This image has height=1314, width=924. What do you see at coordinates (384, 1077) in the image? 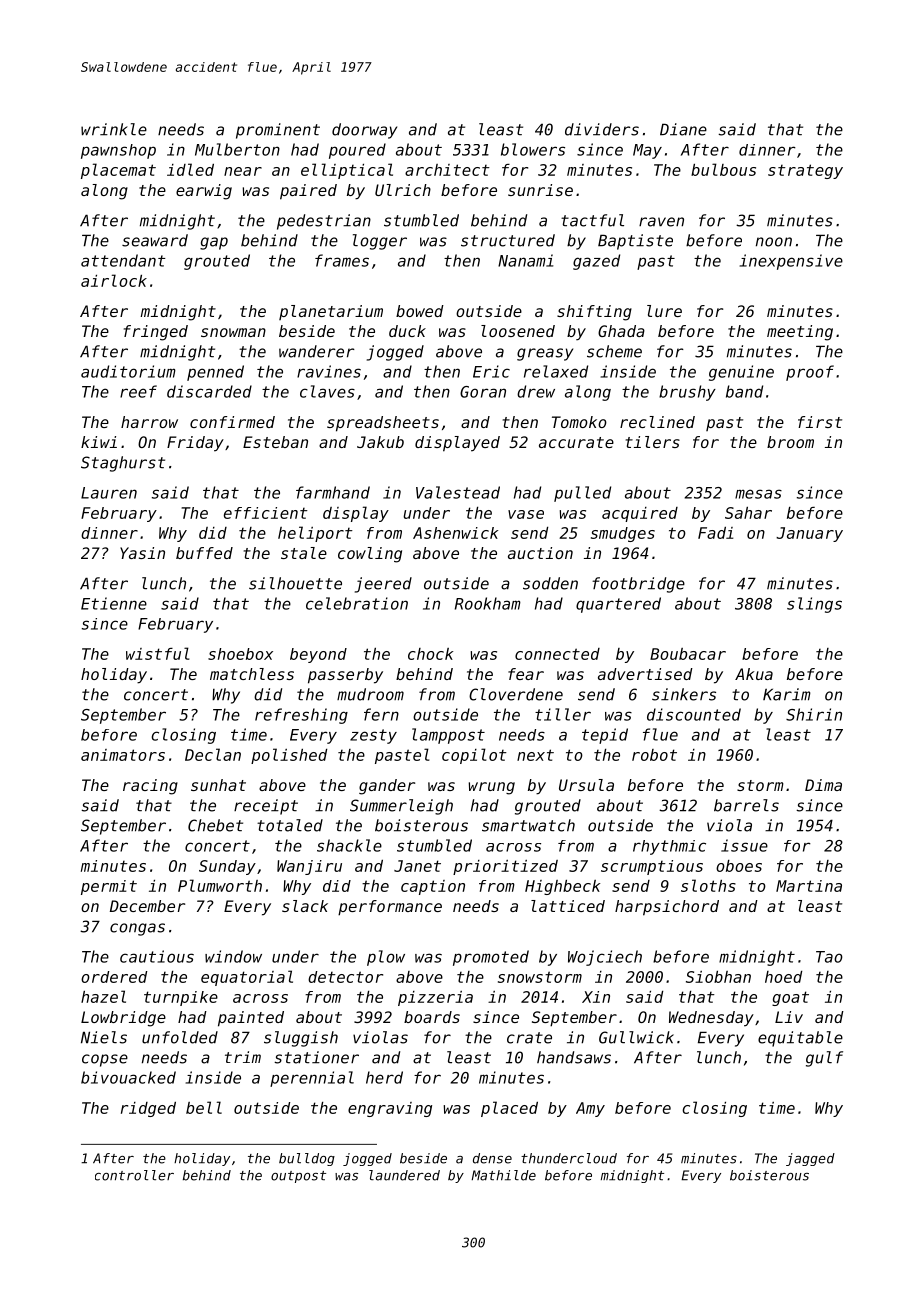
I see `herd` at bounding box center [384, 1077].
